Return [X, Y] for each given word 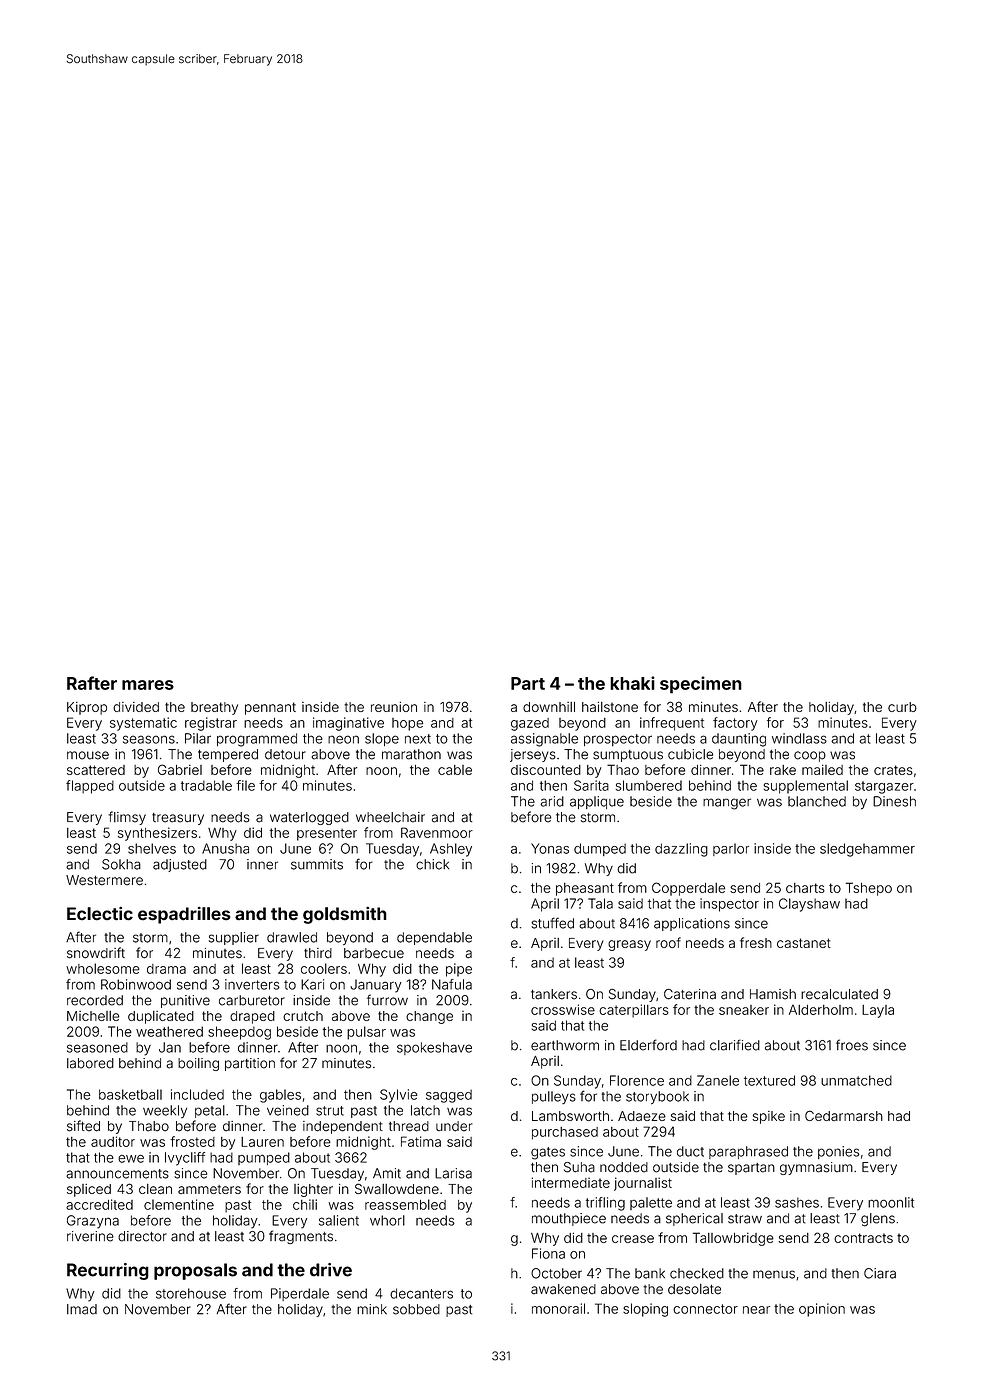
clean [155, 1189]
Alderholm [821, 1010]
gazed [530, 724]
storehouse [191, 1293]
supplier [234, 938]
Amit [387, 1173]
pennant [270, 708]
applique [597, 802]
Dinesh [894, 801]
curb [902, 707]
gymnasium [816, 1168]
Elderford [648, 1045]
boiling [198, 1064]
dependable [434, 938]
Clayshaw [809, 905]
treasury [178, 819]
